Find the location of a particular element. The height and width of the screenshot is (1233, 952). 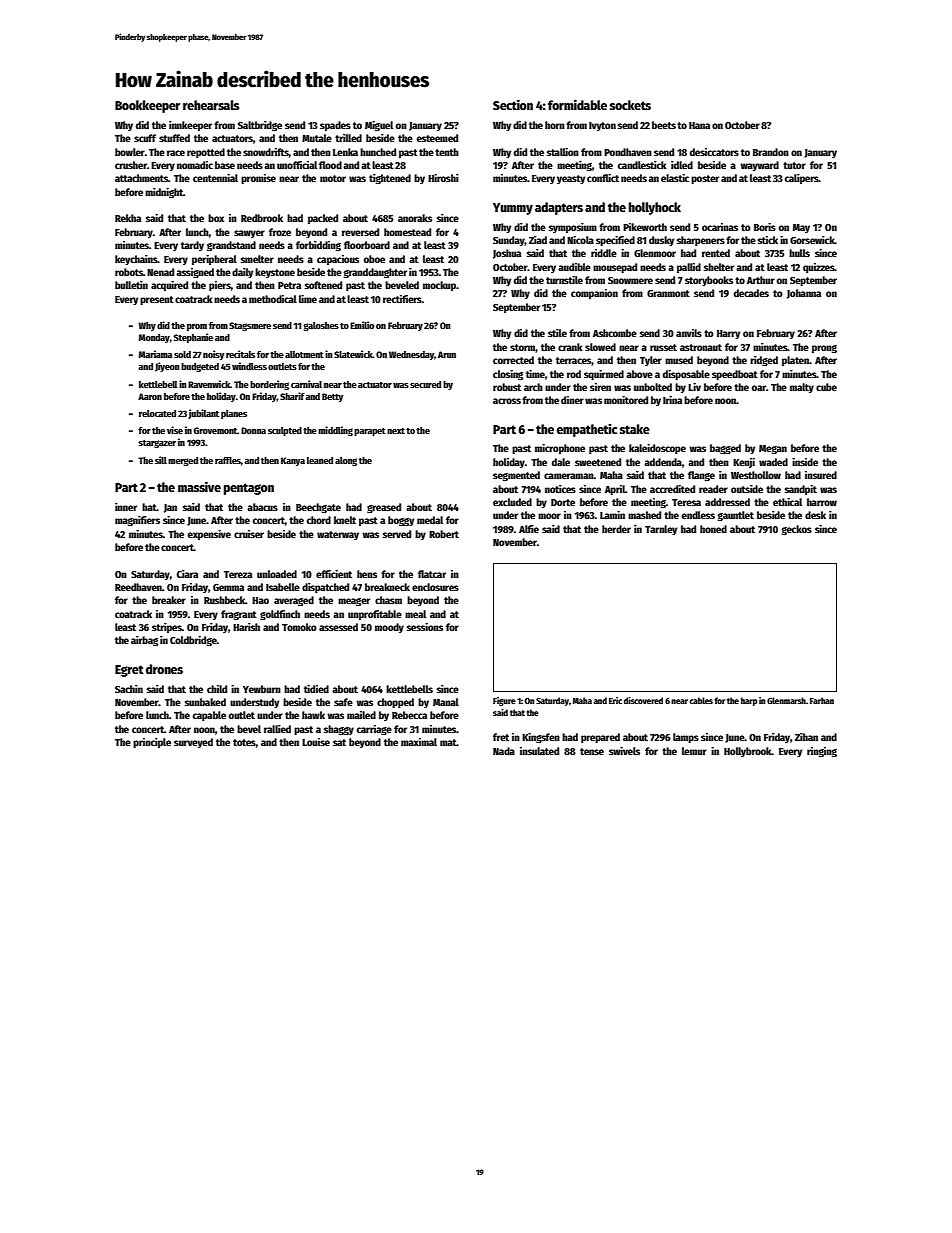

Section is located at coordinates (513, 104).
